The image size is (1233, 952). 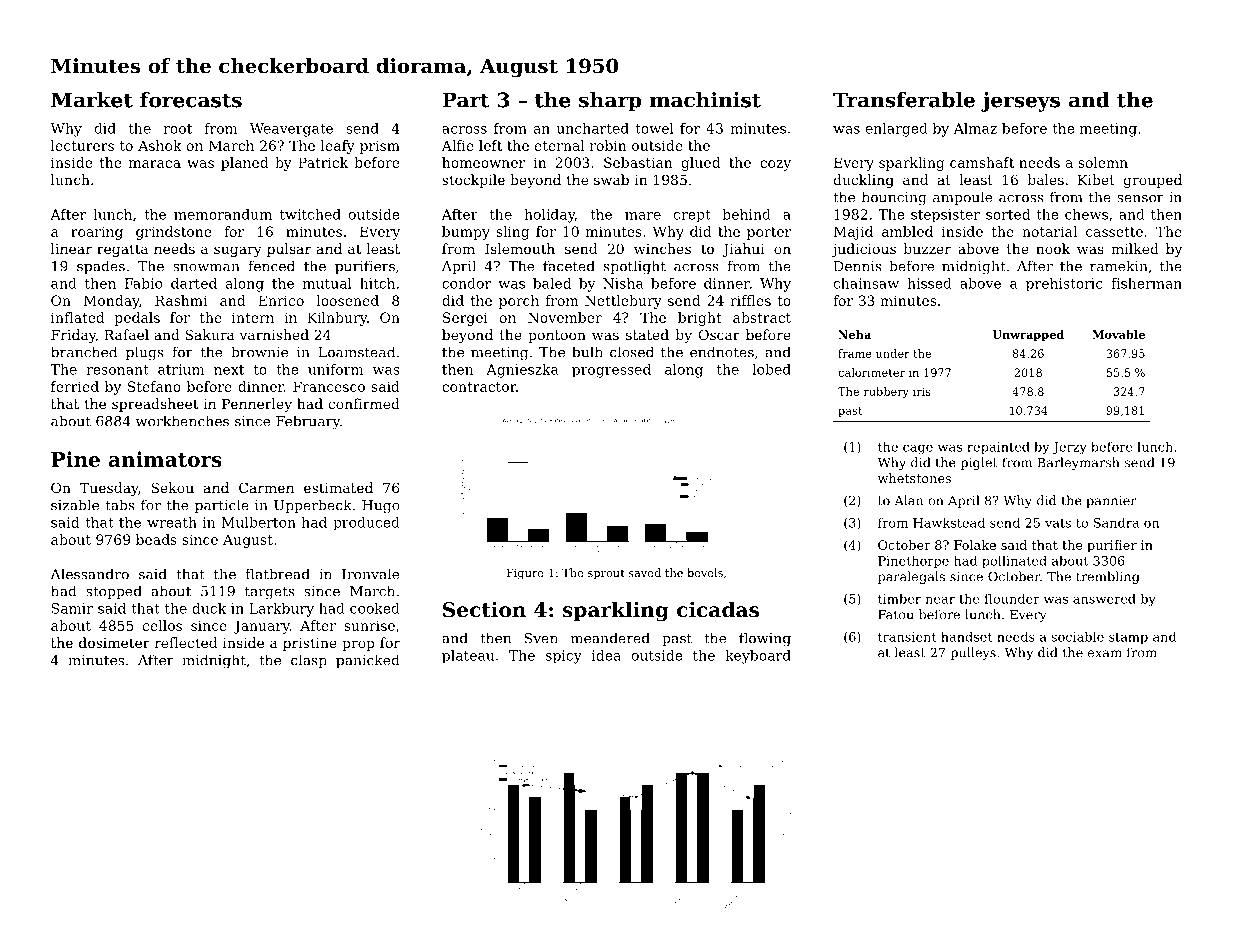 I want to click on Transferable, so click(x=904, y=100).
